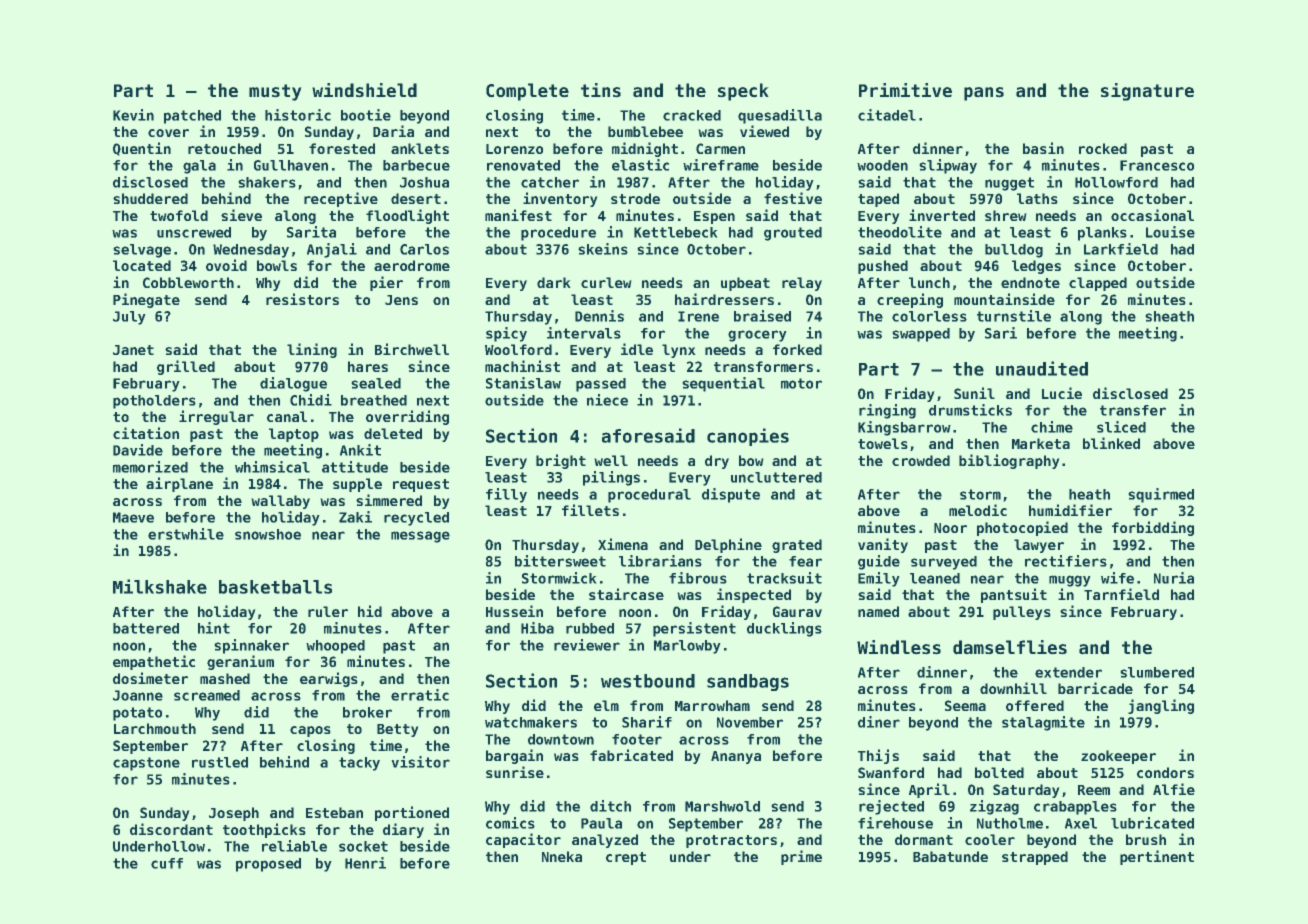 The image size is (1308, 924). What do you see at coordinates (368, 366) in the screenshot?
I see `hares` at bounding box center [368, 366].
